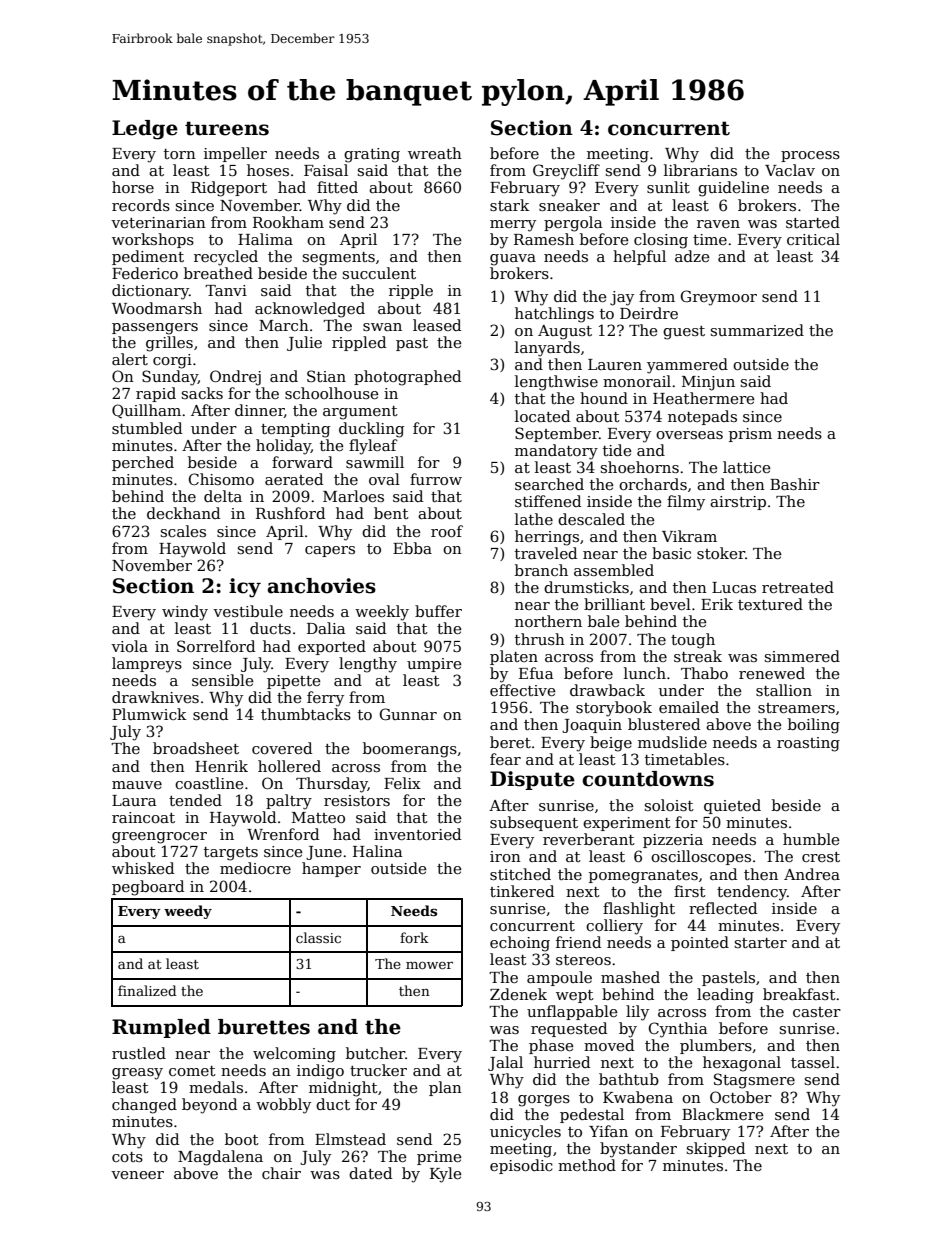  I want to click on plan, so click(445, 1088).
